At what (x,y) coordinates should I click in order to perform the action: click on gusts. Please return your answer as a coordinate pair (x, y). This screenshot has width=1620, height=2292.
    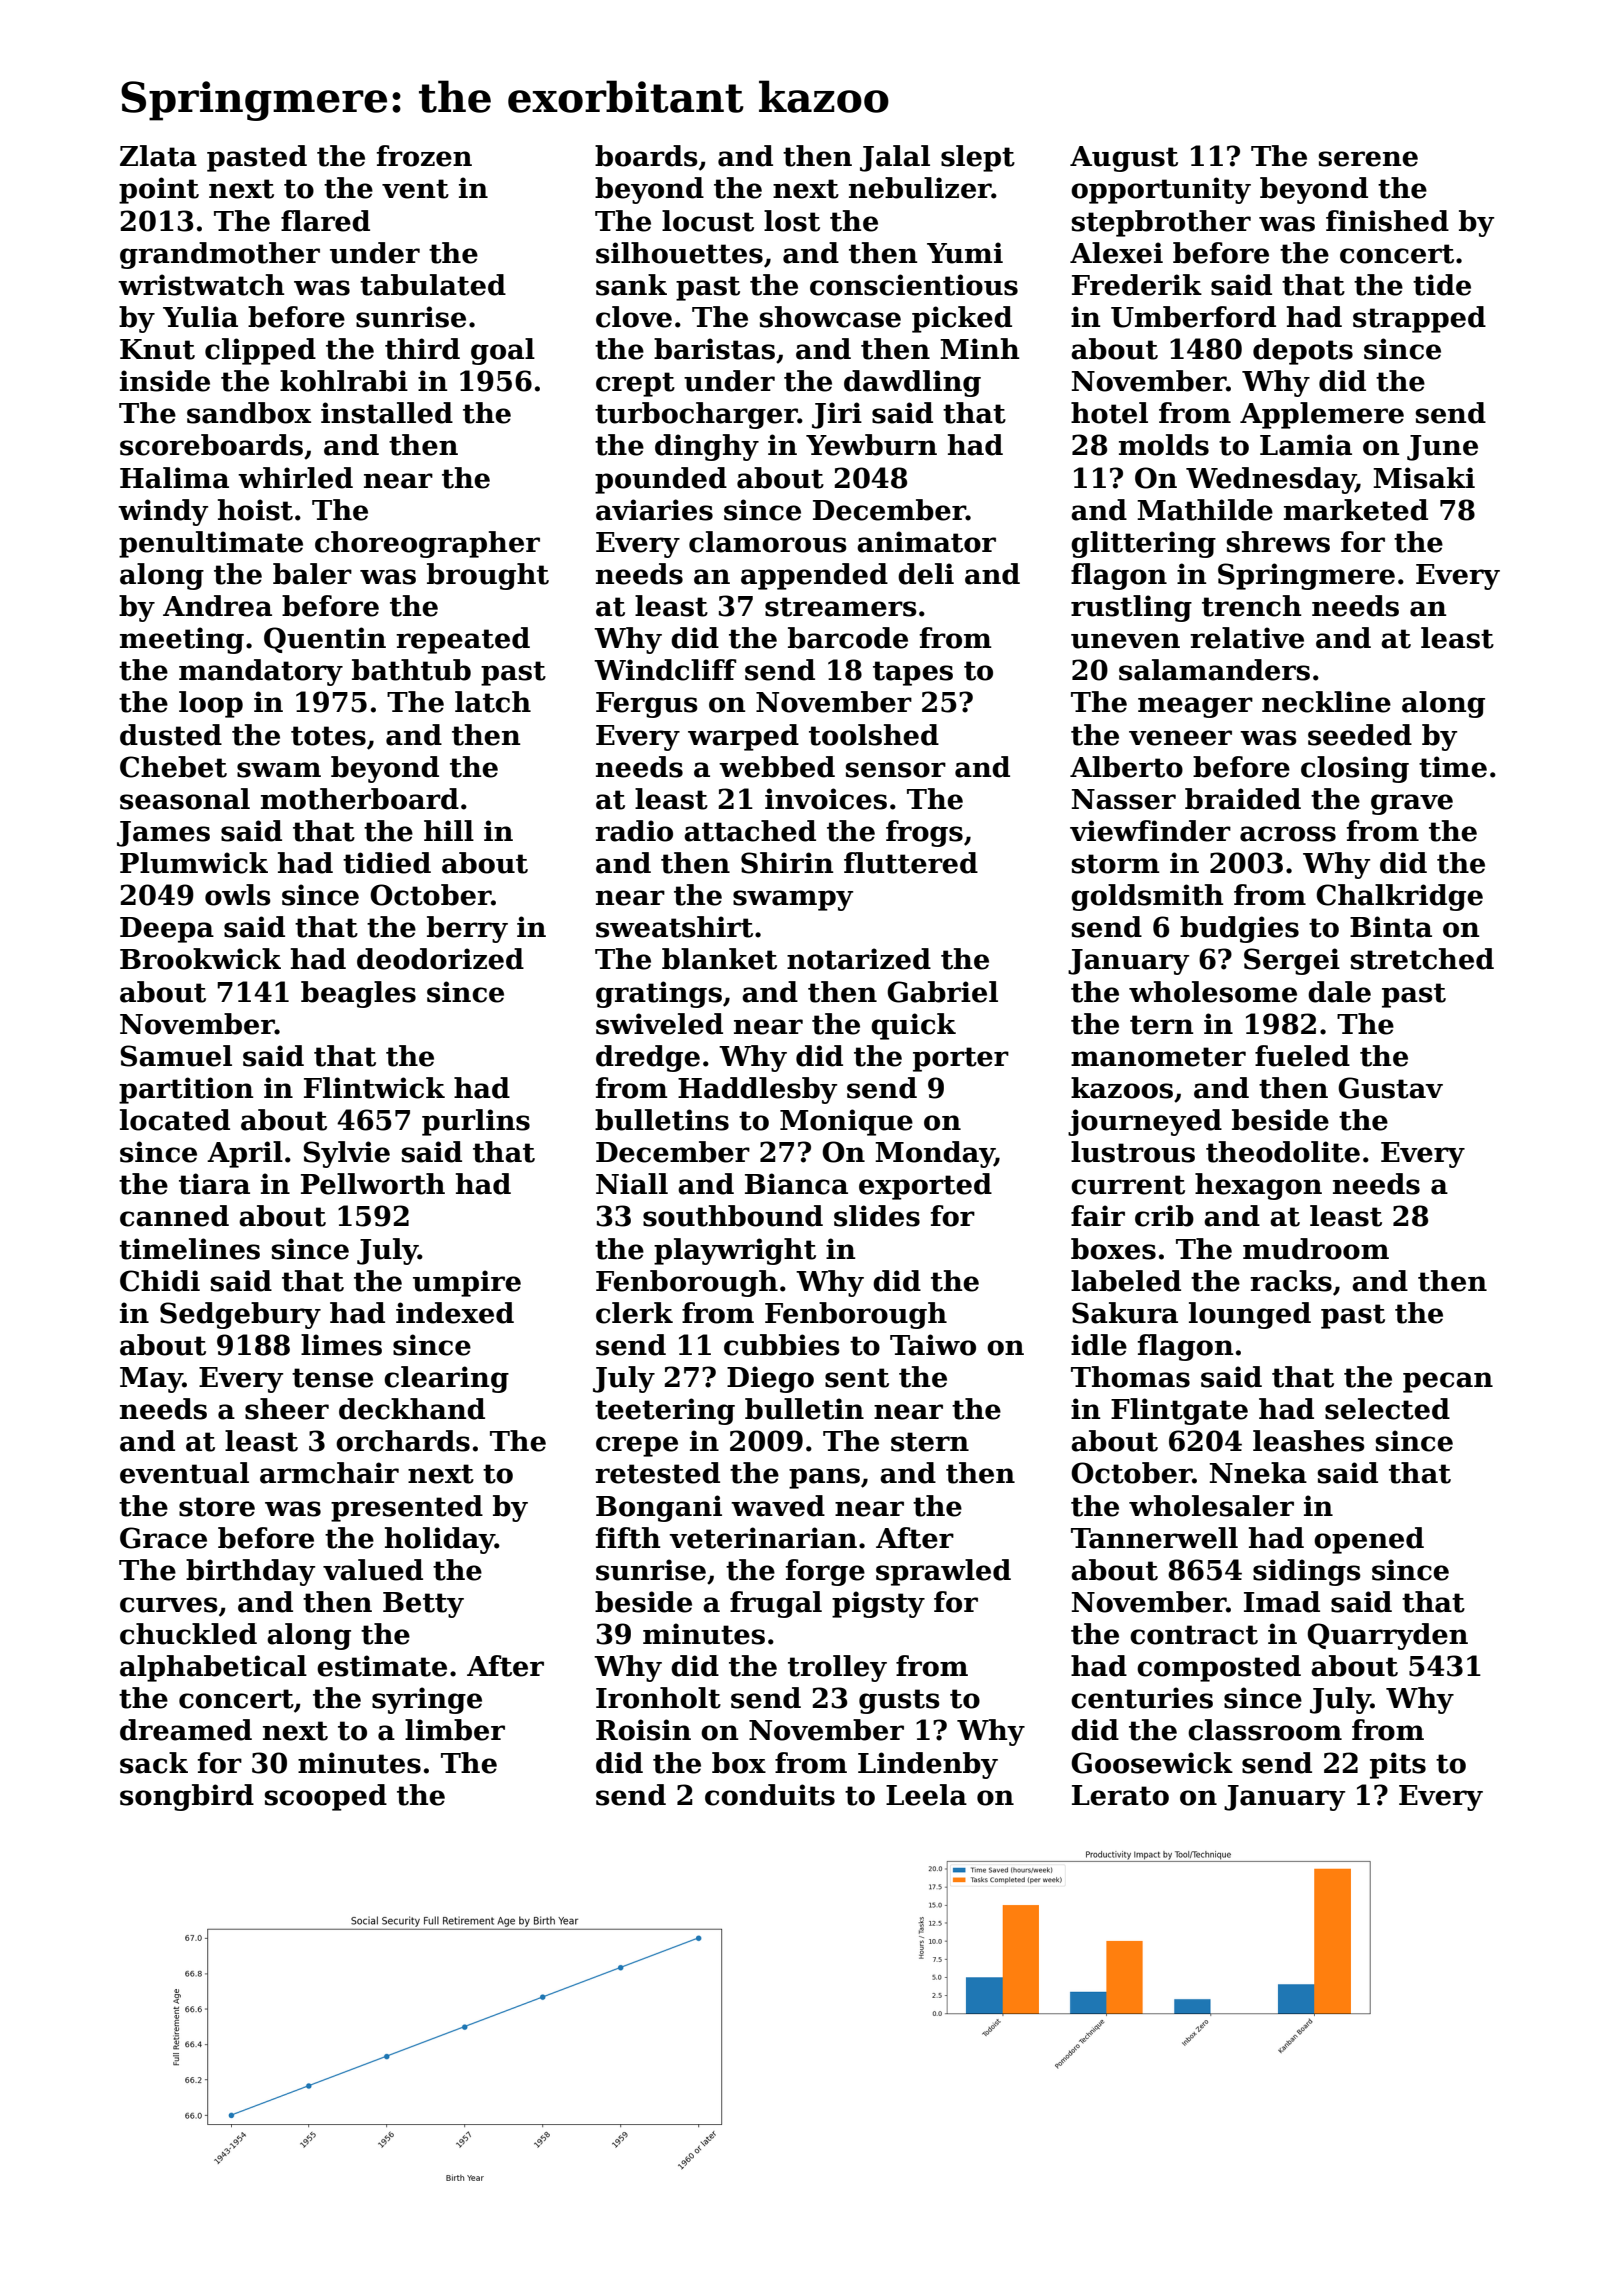
    Looking at the image, I should click on (899, 1701).
